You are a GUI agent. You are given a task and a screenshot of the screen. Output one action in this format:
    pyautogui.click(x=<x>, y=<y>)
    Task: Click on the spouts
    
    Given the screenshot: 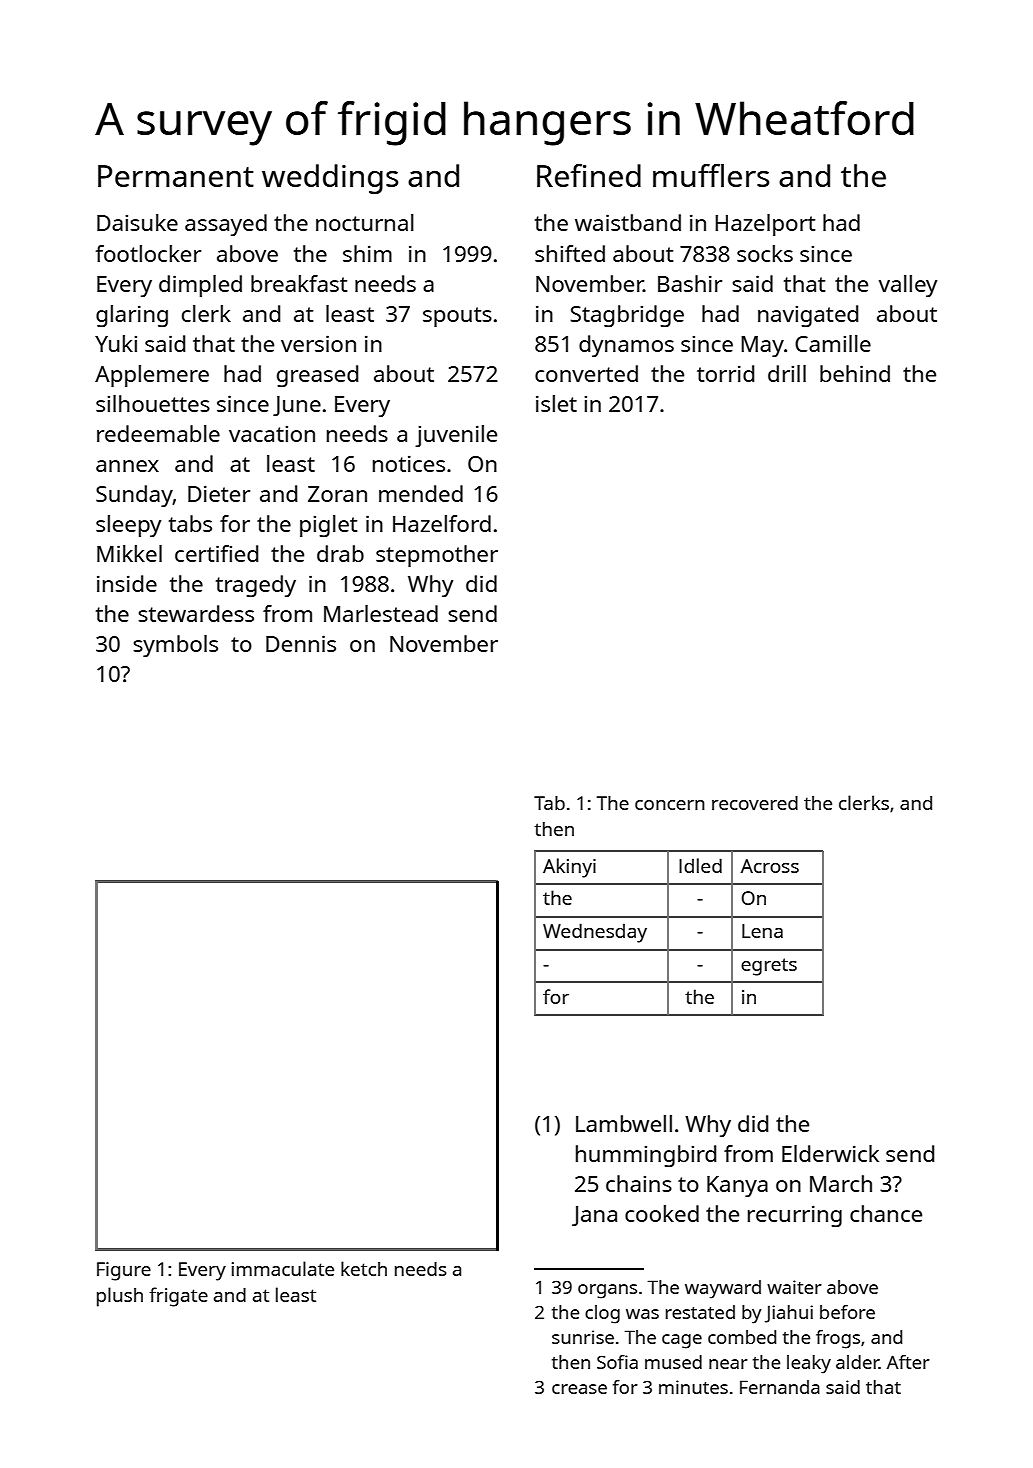 What is the action you would take?
    pyautogui.click(x=457, y=317)
